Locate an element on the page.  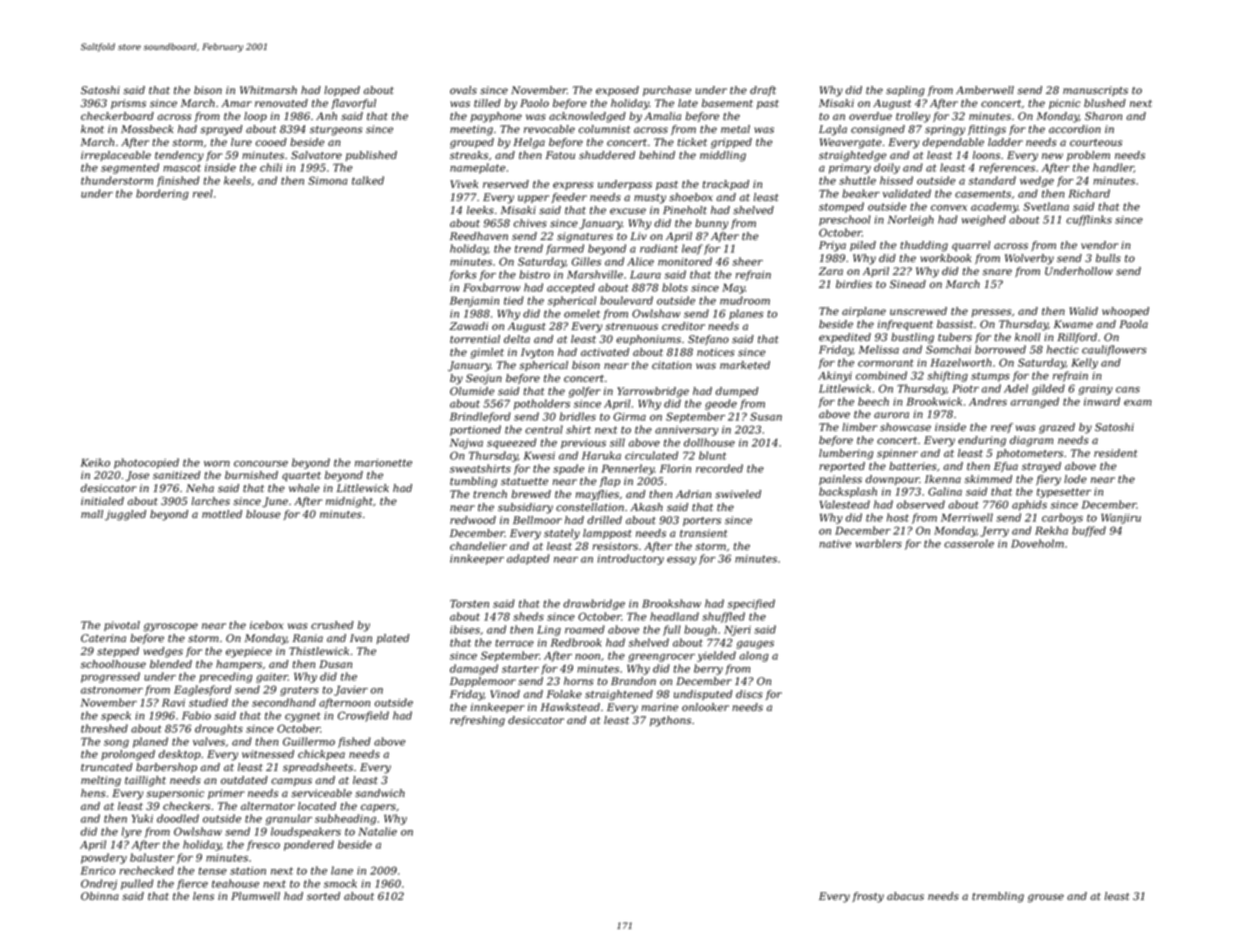
lopped is located at coordinates (342, 91).
